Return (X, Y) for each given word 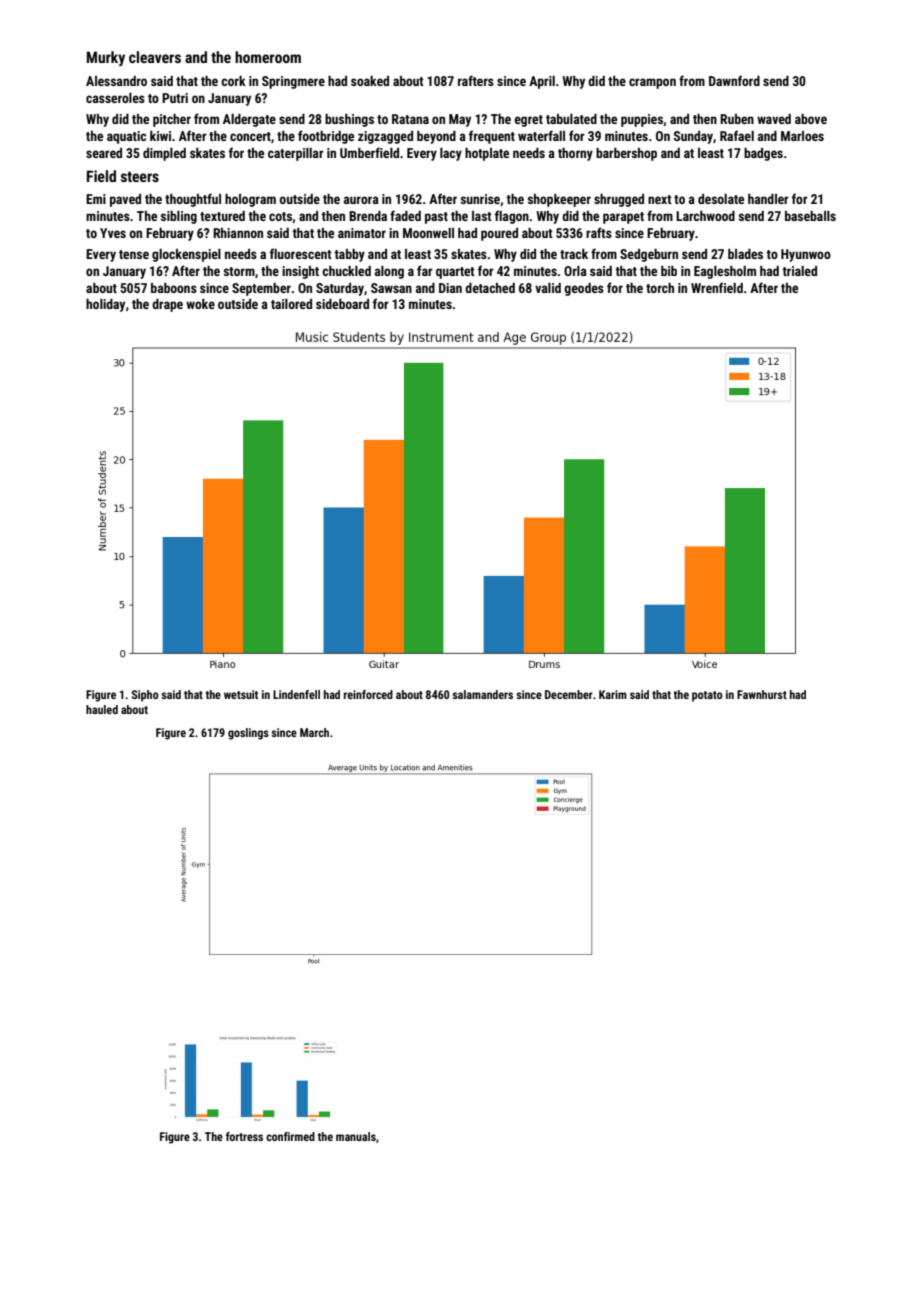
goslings (248, 734)
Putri (175, 98)
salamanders (482, 694)
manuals (356, 1136)
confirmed (290, 1136)
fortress (244, 1136)
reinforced (368, 694)
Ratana (410, 119)
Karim (613, 694)
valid (548, 288)
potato (707, 696)
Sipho (145, 696)
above (811, 119)
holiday (105, 305)
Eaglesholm (725, 272)
